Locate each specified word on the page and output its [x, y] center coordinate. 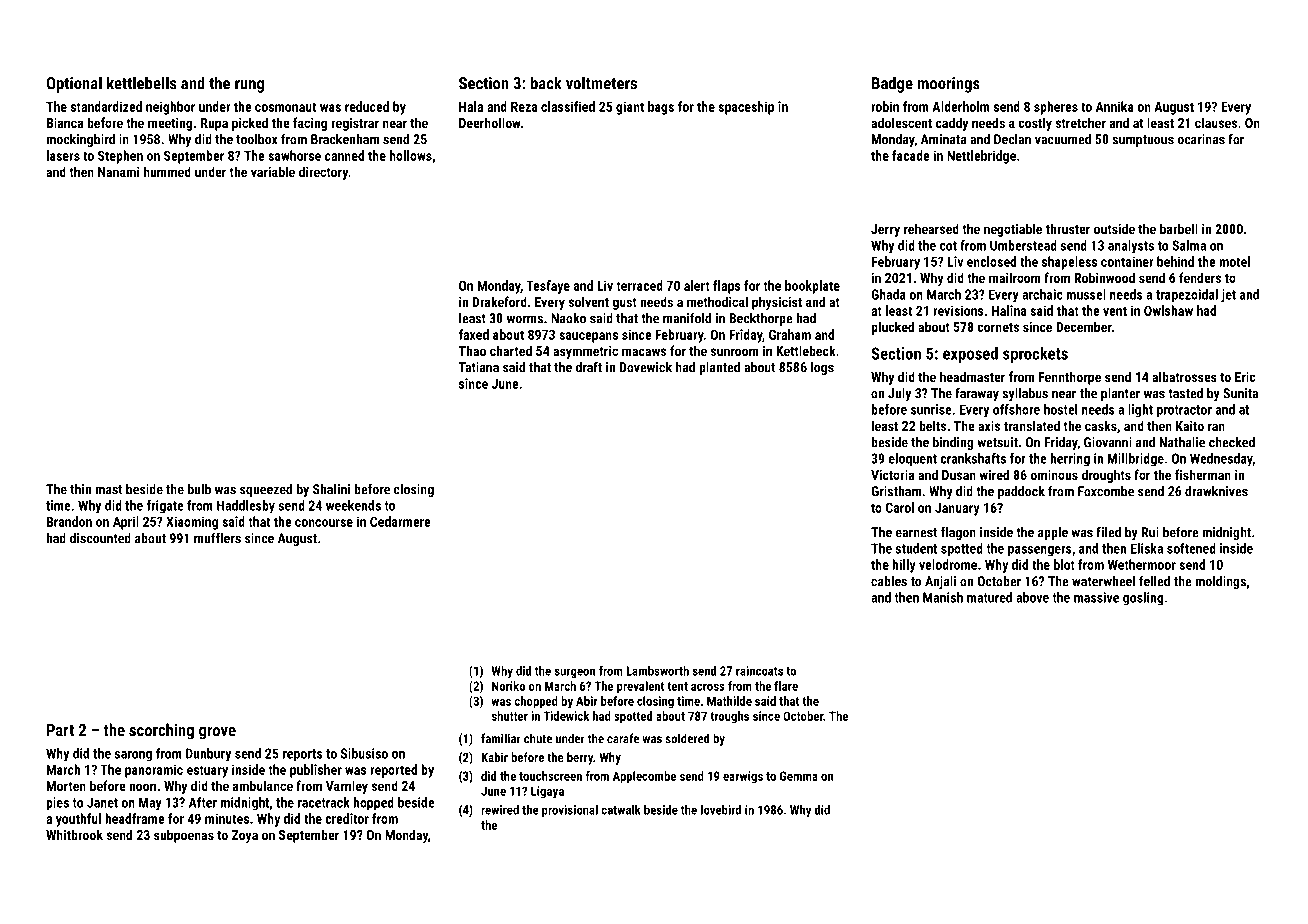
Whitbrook [74, 834]
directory [323, 173]
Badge [892, 84]
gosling [1143, 599]
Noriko [508, 686]
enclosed [991, 261]
